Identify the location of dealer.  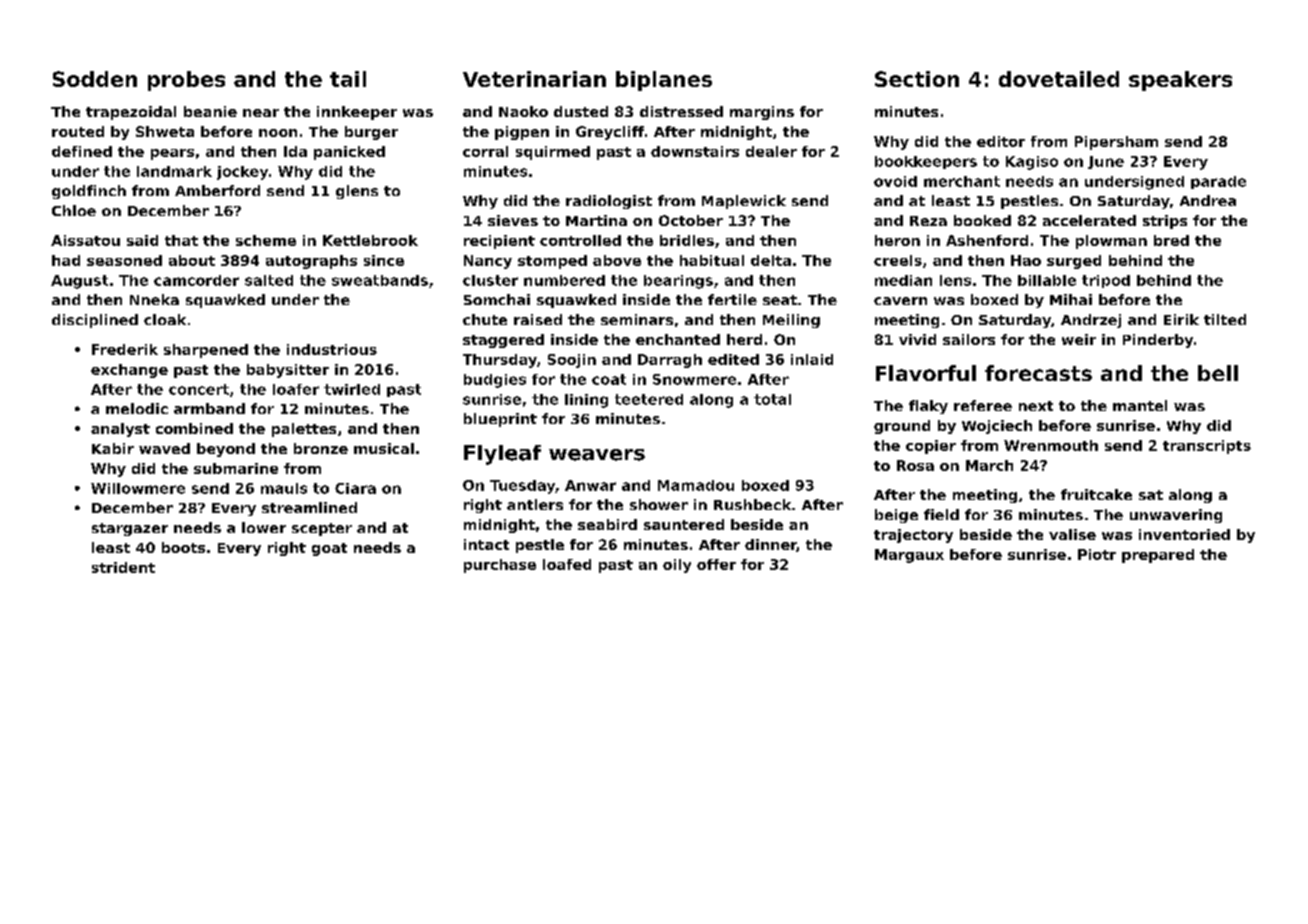
(771, 151).
